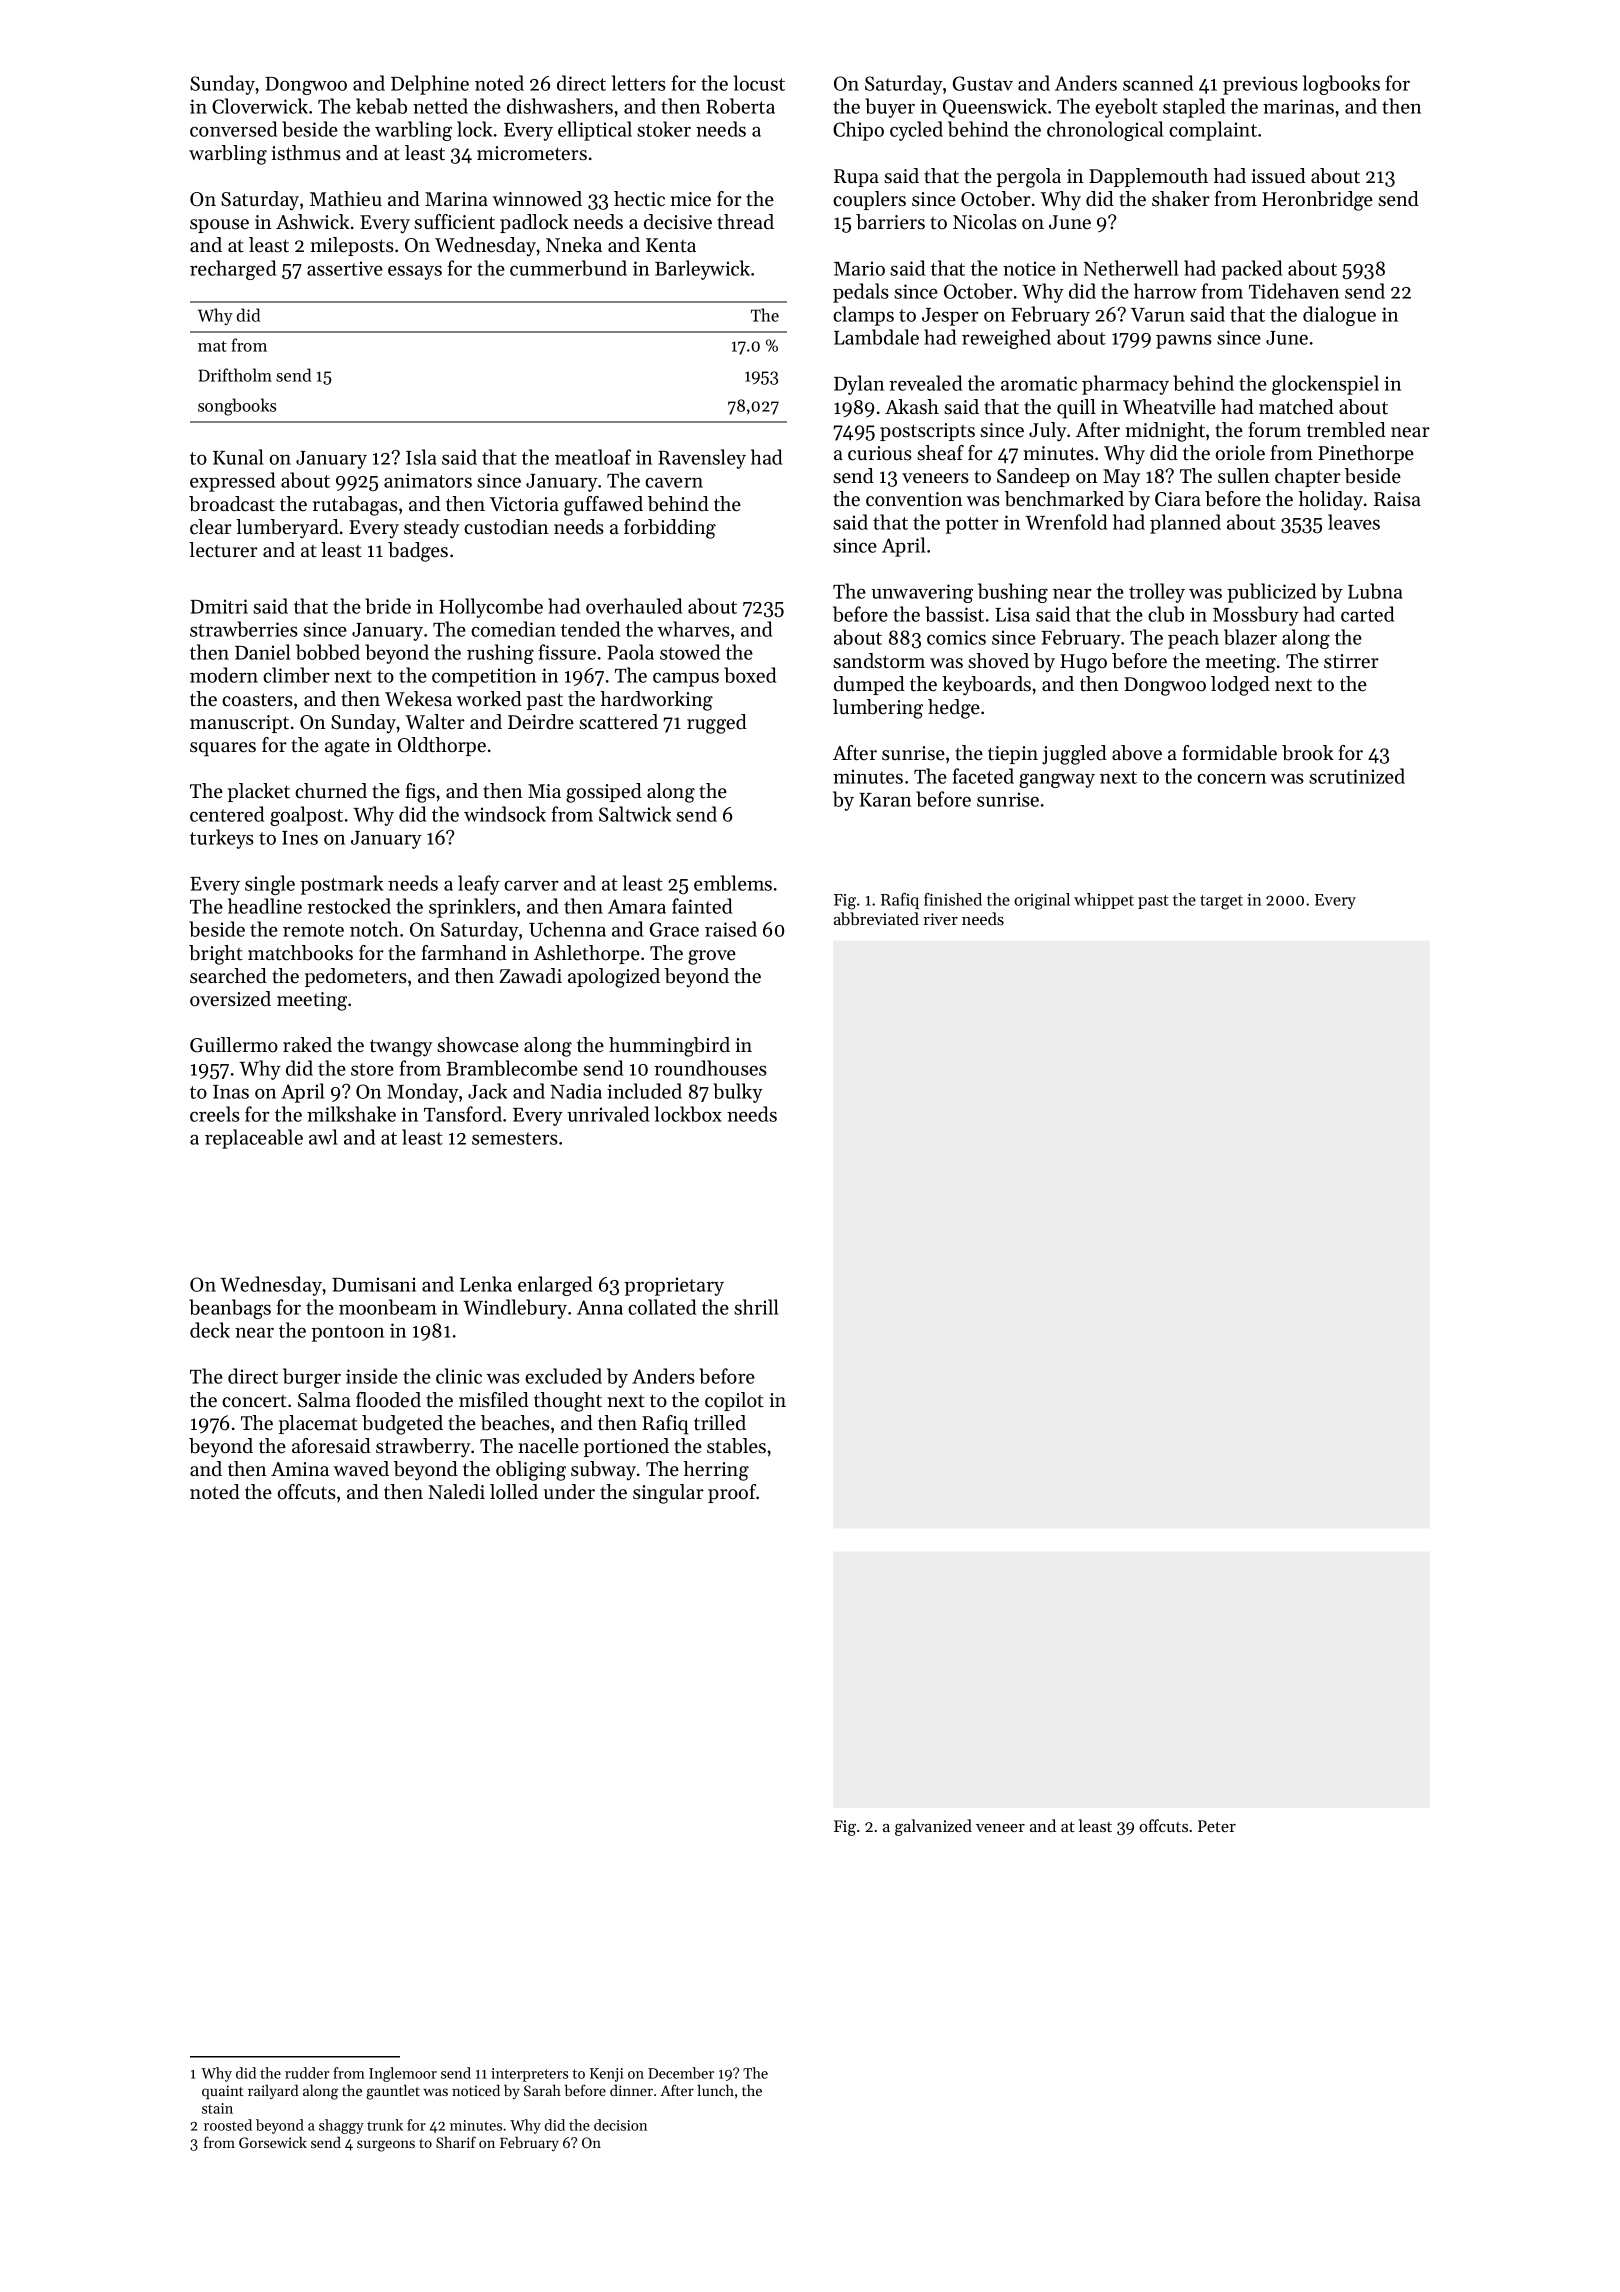 The width and height of the document is (1620, 2292). What do you see at coordinates (1158, 315) in the document?
I see `Varun` at bounding box center [1158, 315].
